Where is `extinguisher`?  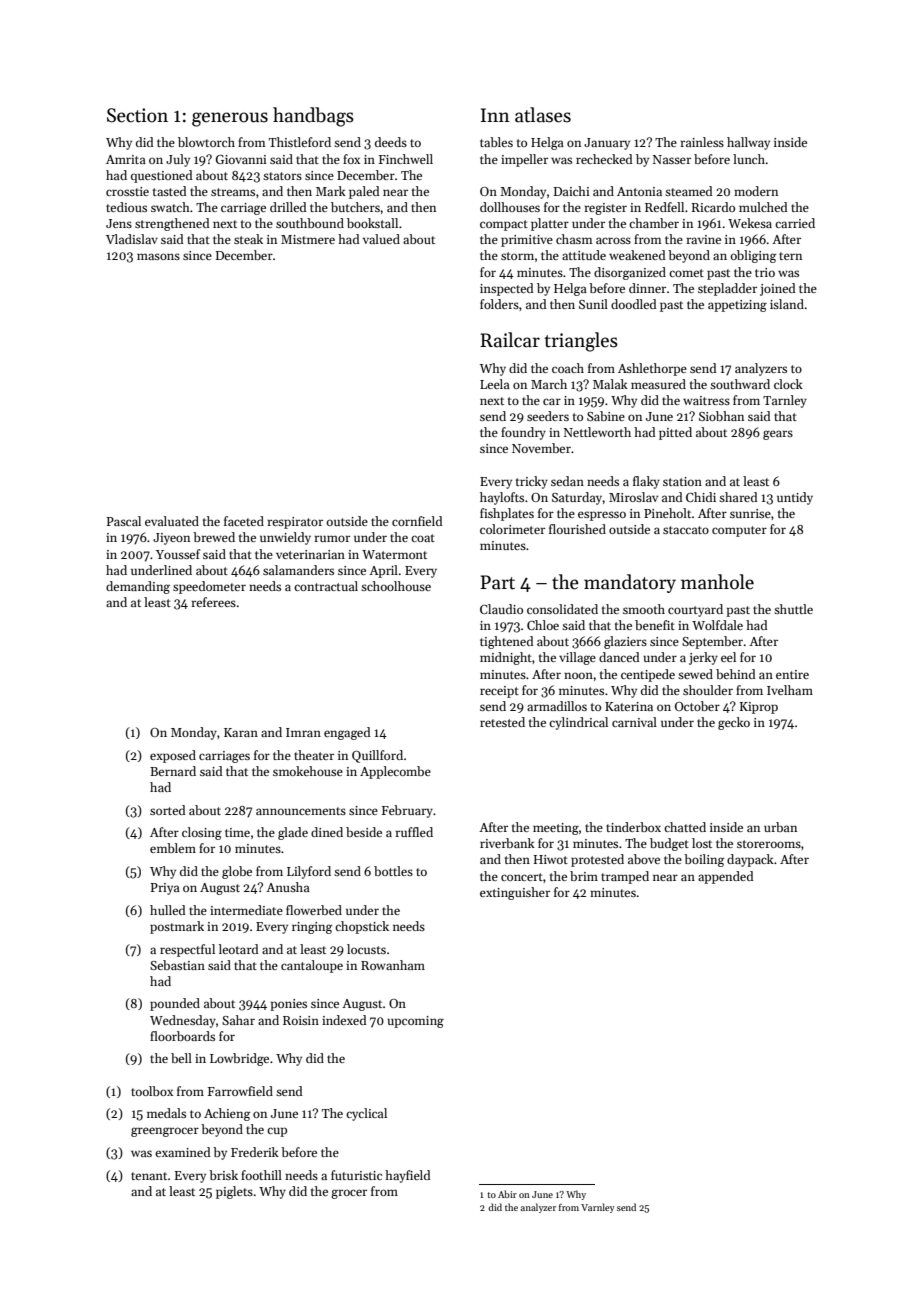 extinguisher is located at coordinates (515, 893).
